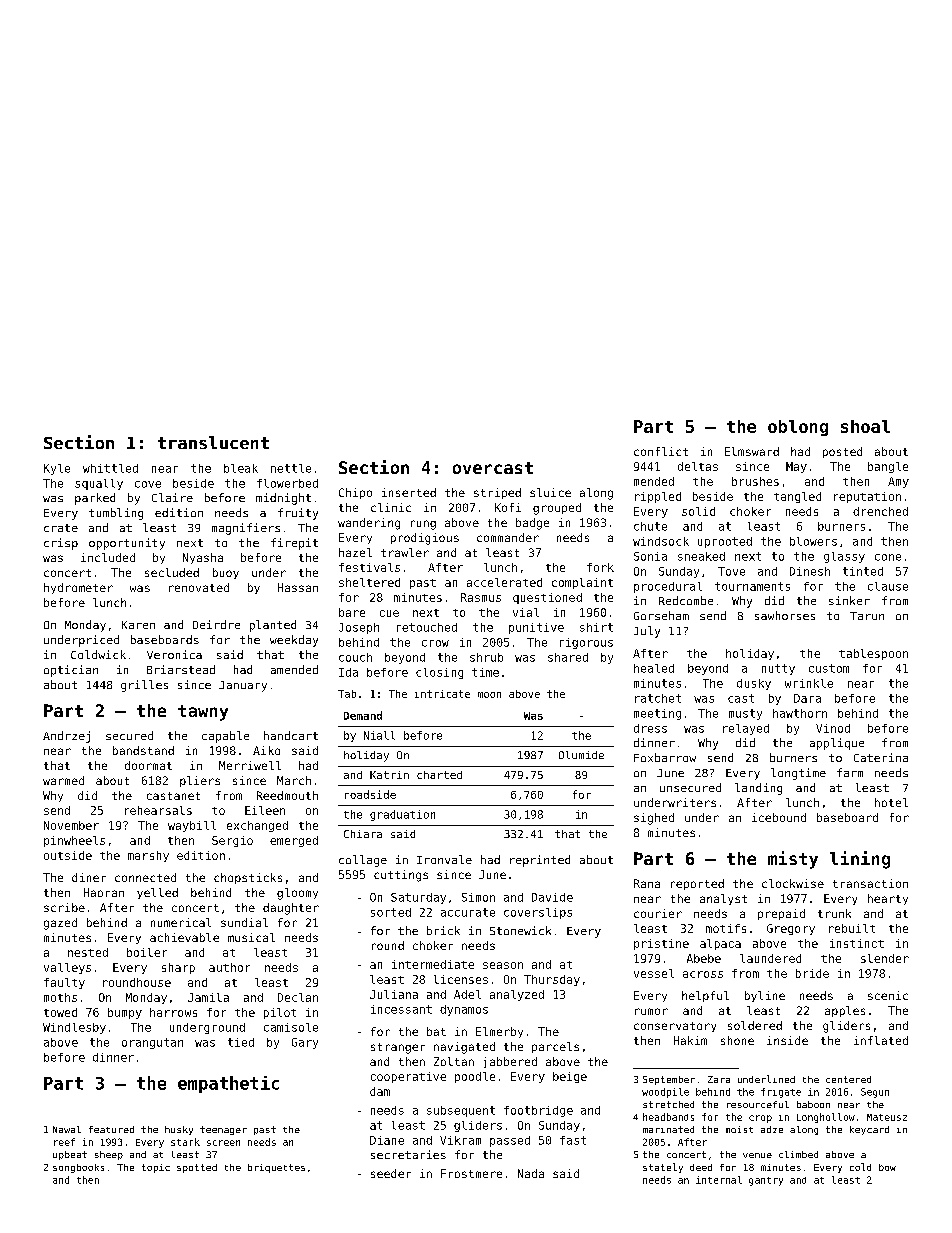 This screenshot has width=952, height=1233. What do you see at coordinates (172, 497) in the screenshot?
I see `Claire` at bounding box center [172, 497].
